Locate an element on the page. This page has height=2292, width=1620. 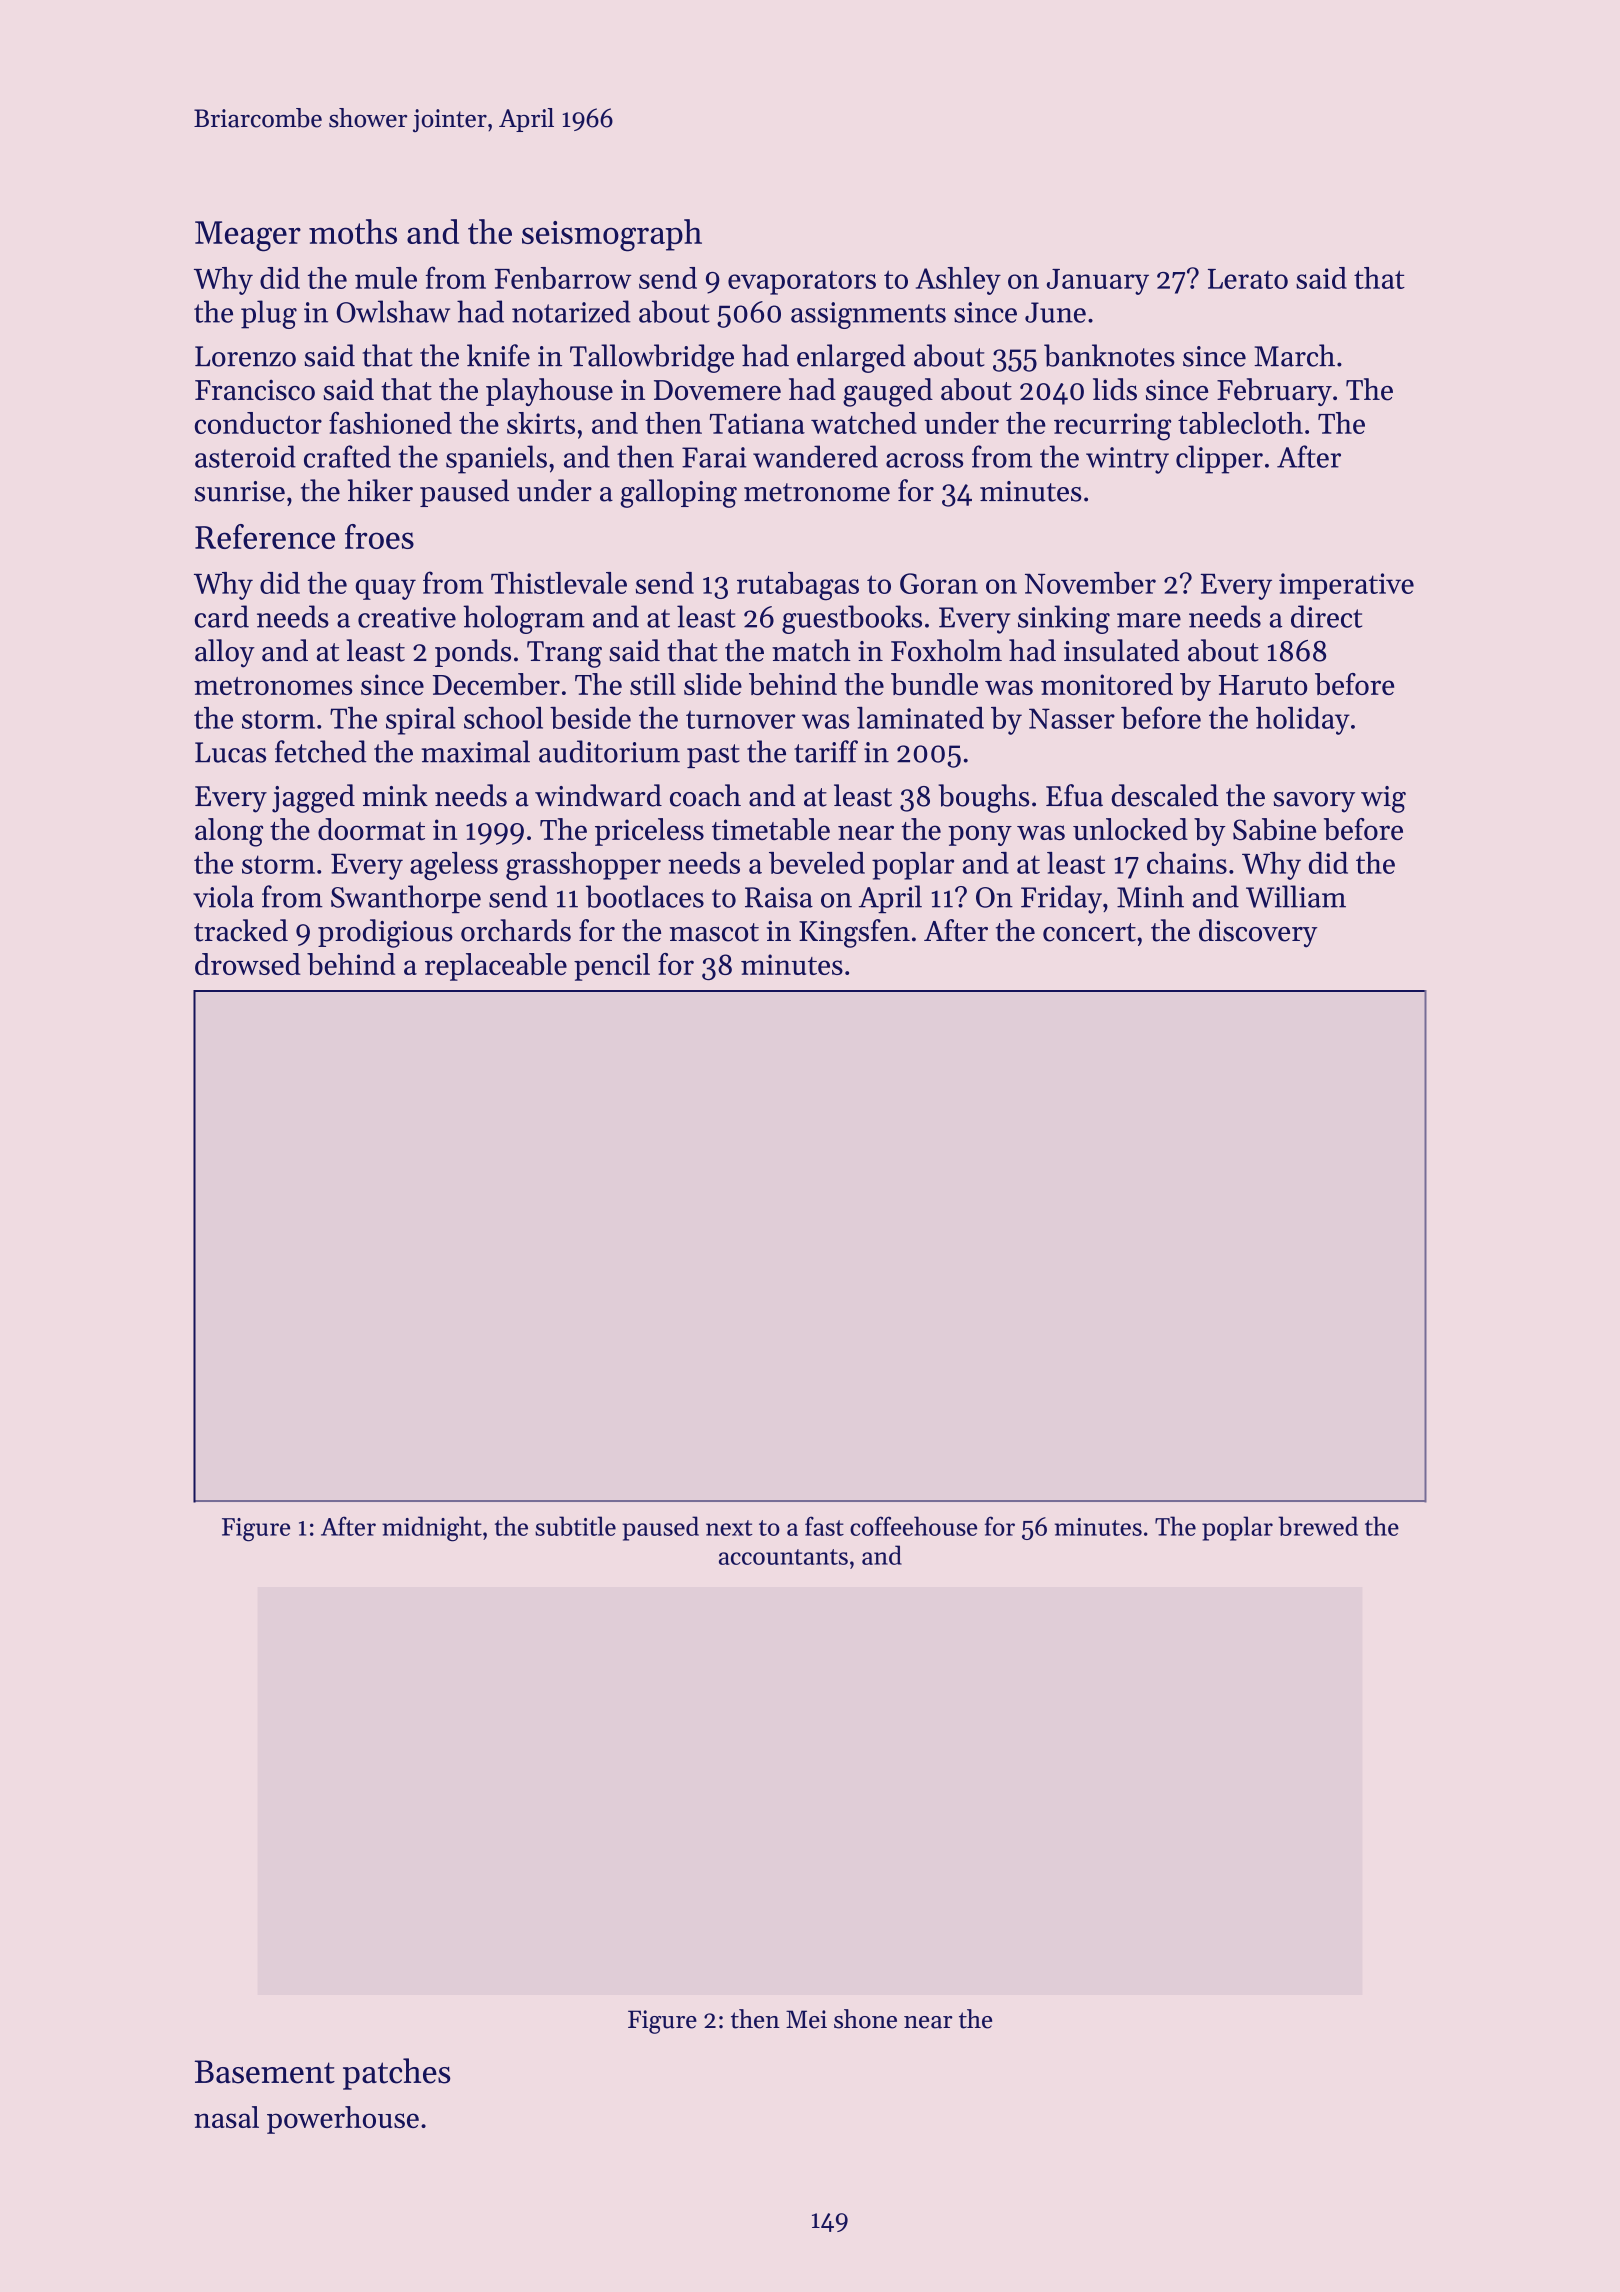
concert is located at coordinates (1089, 932).
